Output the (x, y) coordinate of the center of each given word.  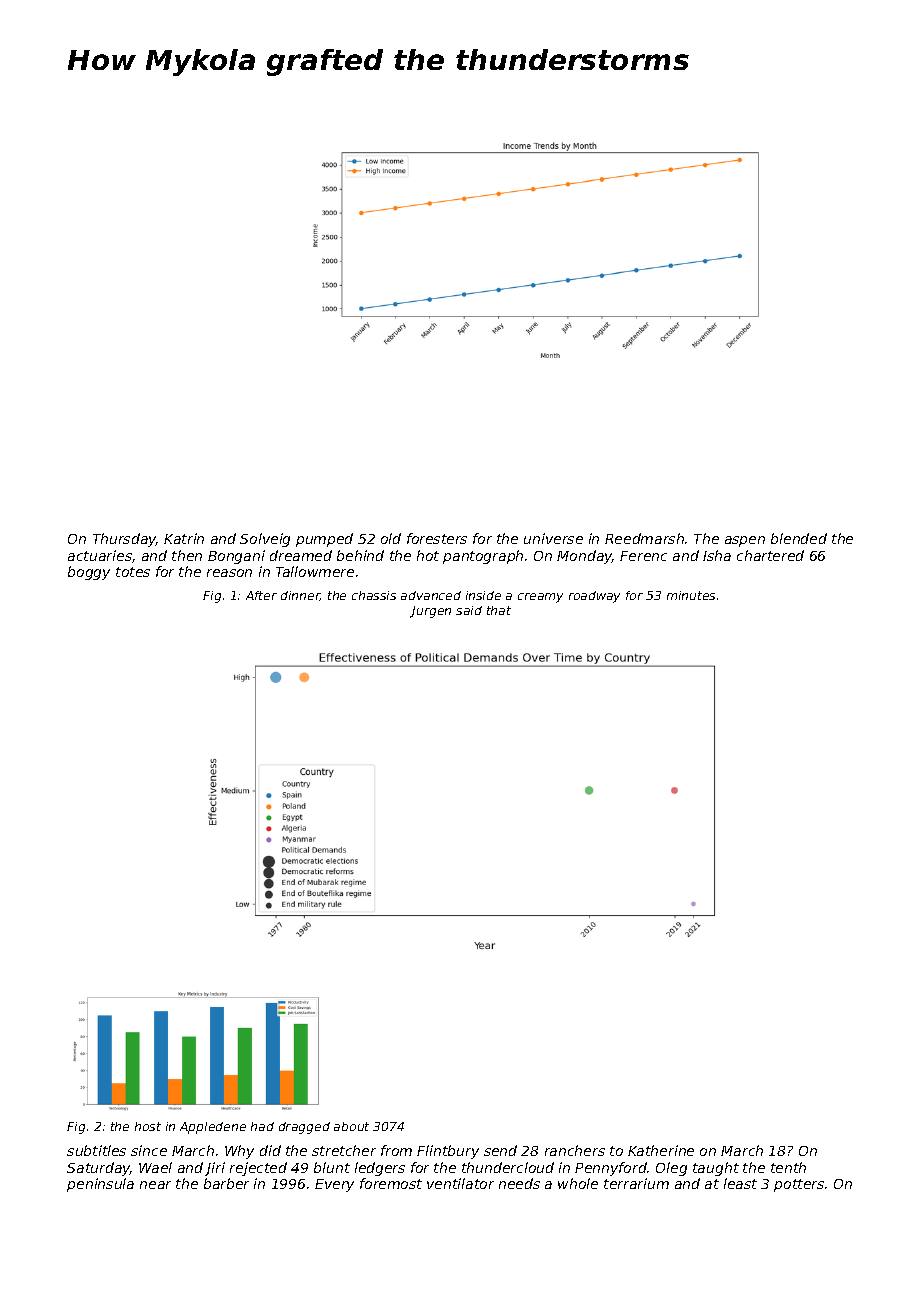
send (500, 1150)
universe (553, 538)
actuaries (100, 555)
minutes (691, 595)
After (261, 595)
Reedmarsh (644, 538)
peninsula (100, 1185)
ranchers (575, 1150)
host (148, 1126)
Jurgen (430, 612)
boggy (89, 573)
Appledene (213, 1128)
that (499, 610)
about (351, 1126)
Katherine (661, 1150)
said (469, 610)
